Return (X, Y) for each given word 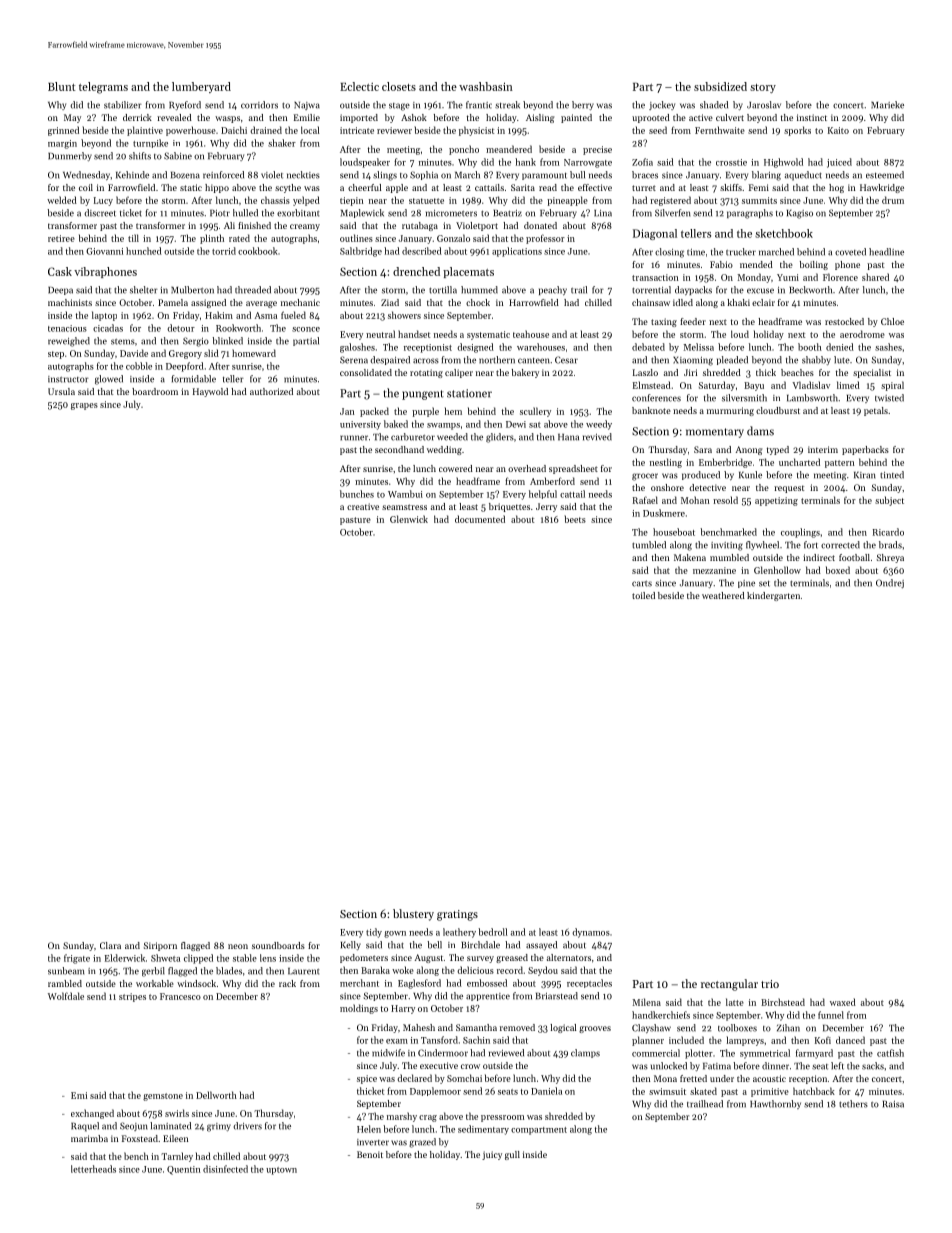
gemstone (163, 1097)
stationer (469, 393)
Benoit (370, 1154)
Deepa (60, 291)
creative (363, 506)
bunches (357, 494)
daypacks (693, 290)
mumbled (729, 557)
